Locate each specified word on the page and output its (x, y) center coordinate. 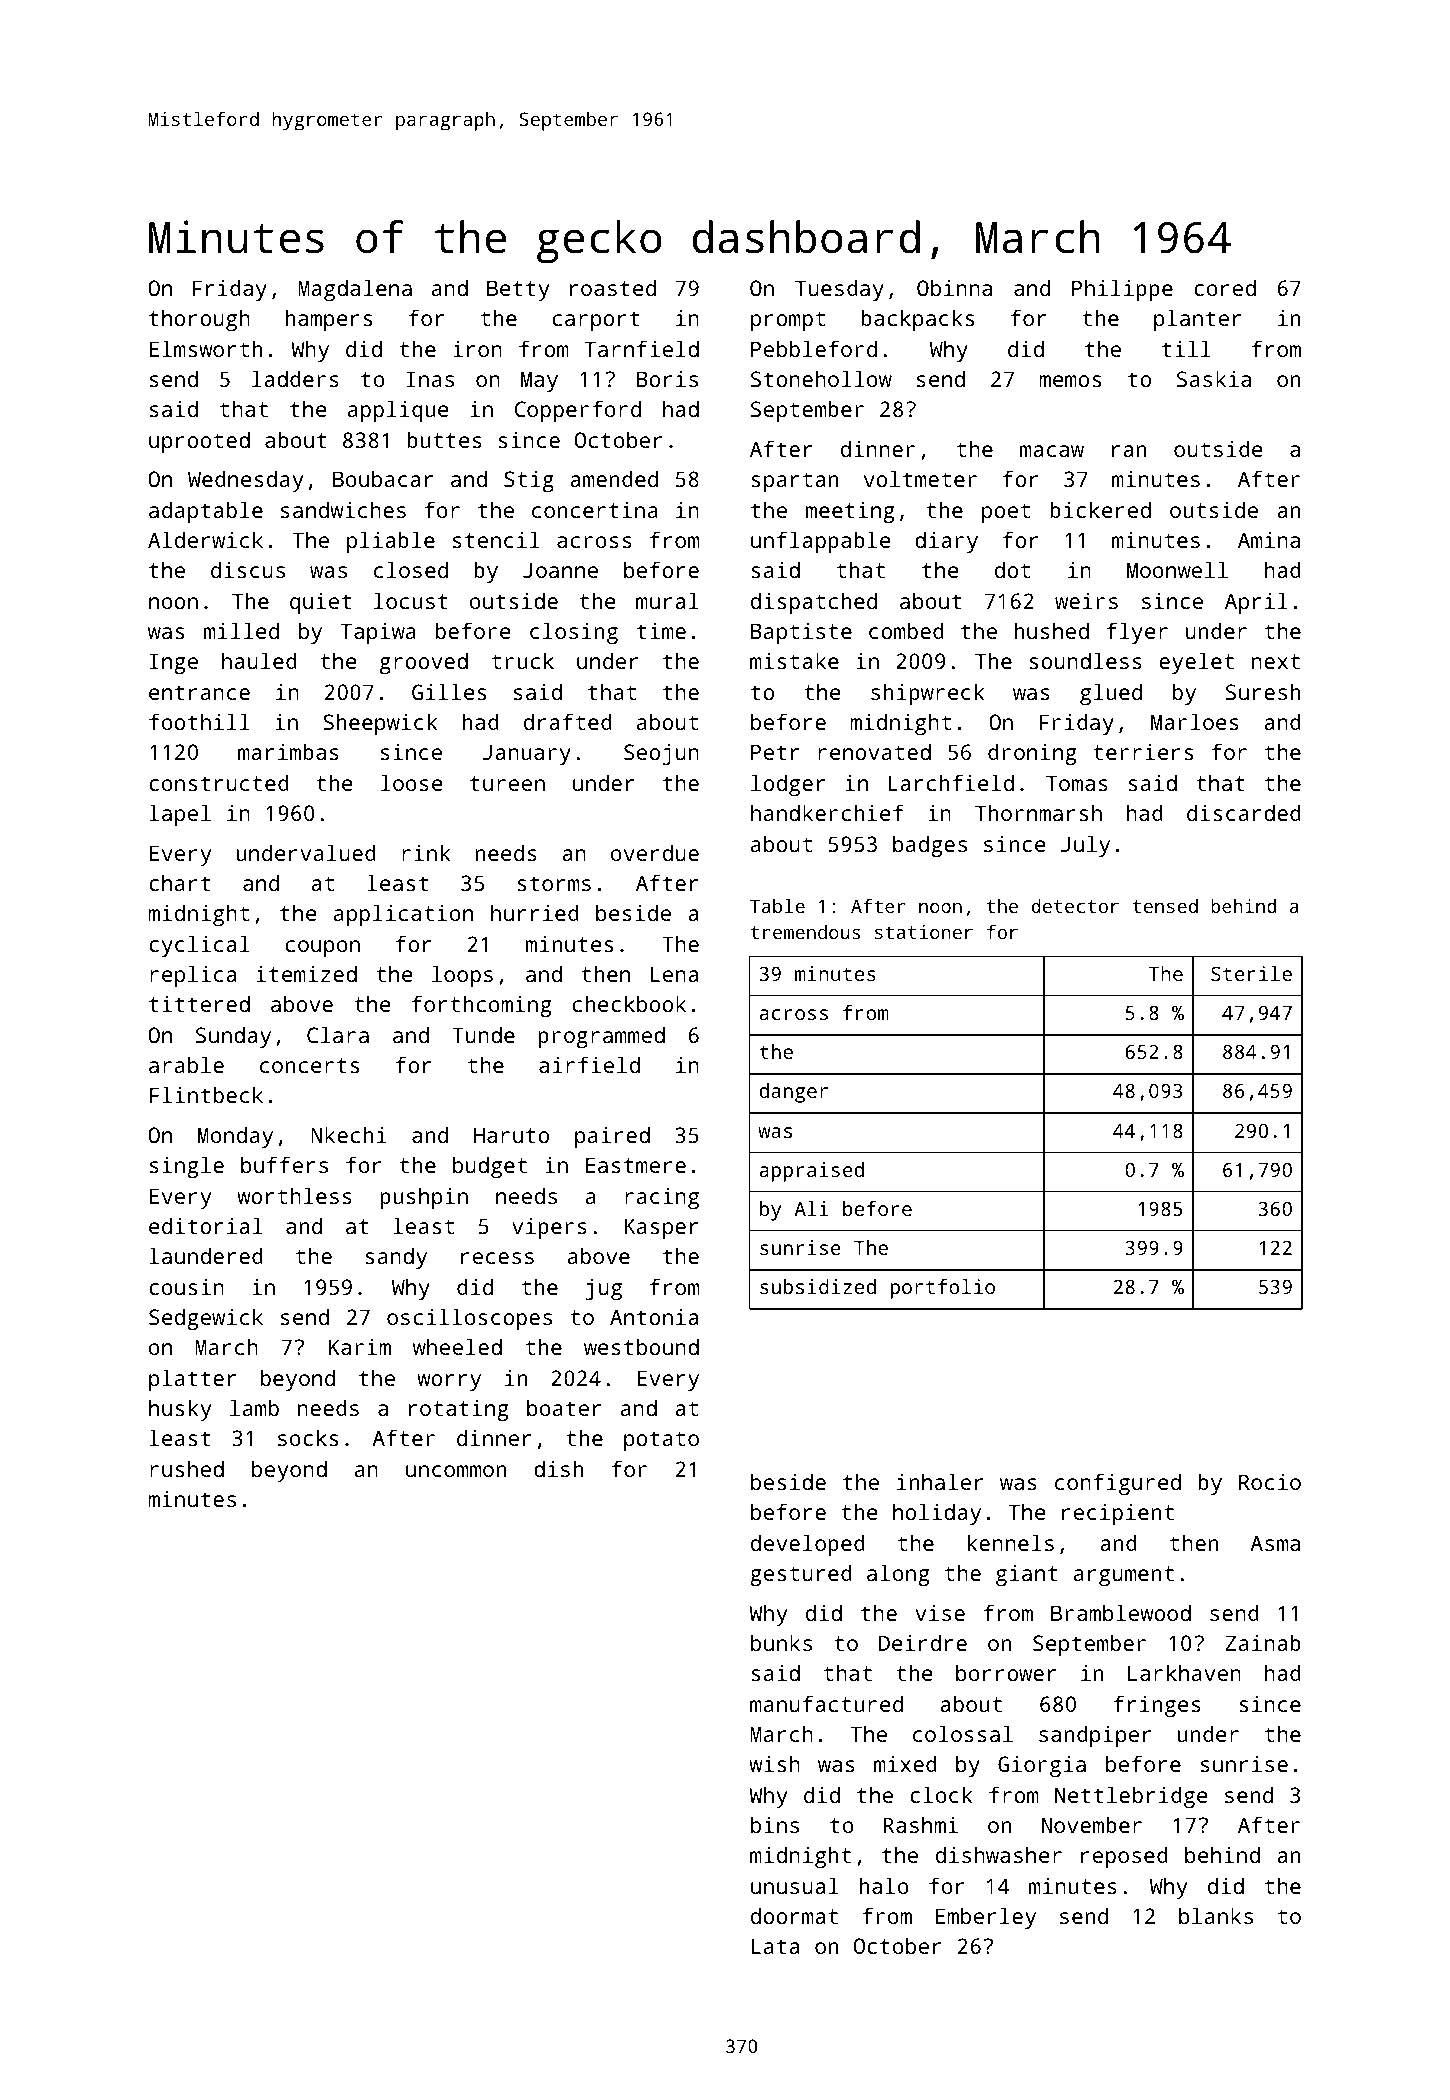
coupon (323, 948)
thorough (199, 320)
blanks (1216, 1915)
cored (1225, 287)
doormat (794, 1915)
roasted (613, 287)
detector (1075, 906)
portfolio (943, 1289)
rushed (187, 1468)
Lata (775, 1946)
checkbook (629, 1003)
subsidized (818, 1286)
